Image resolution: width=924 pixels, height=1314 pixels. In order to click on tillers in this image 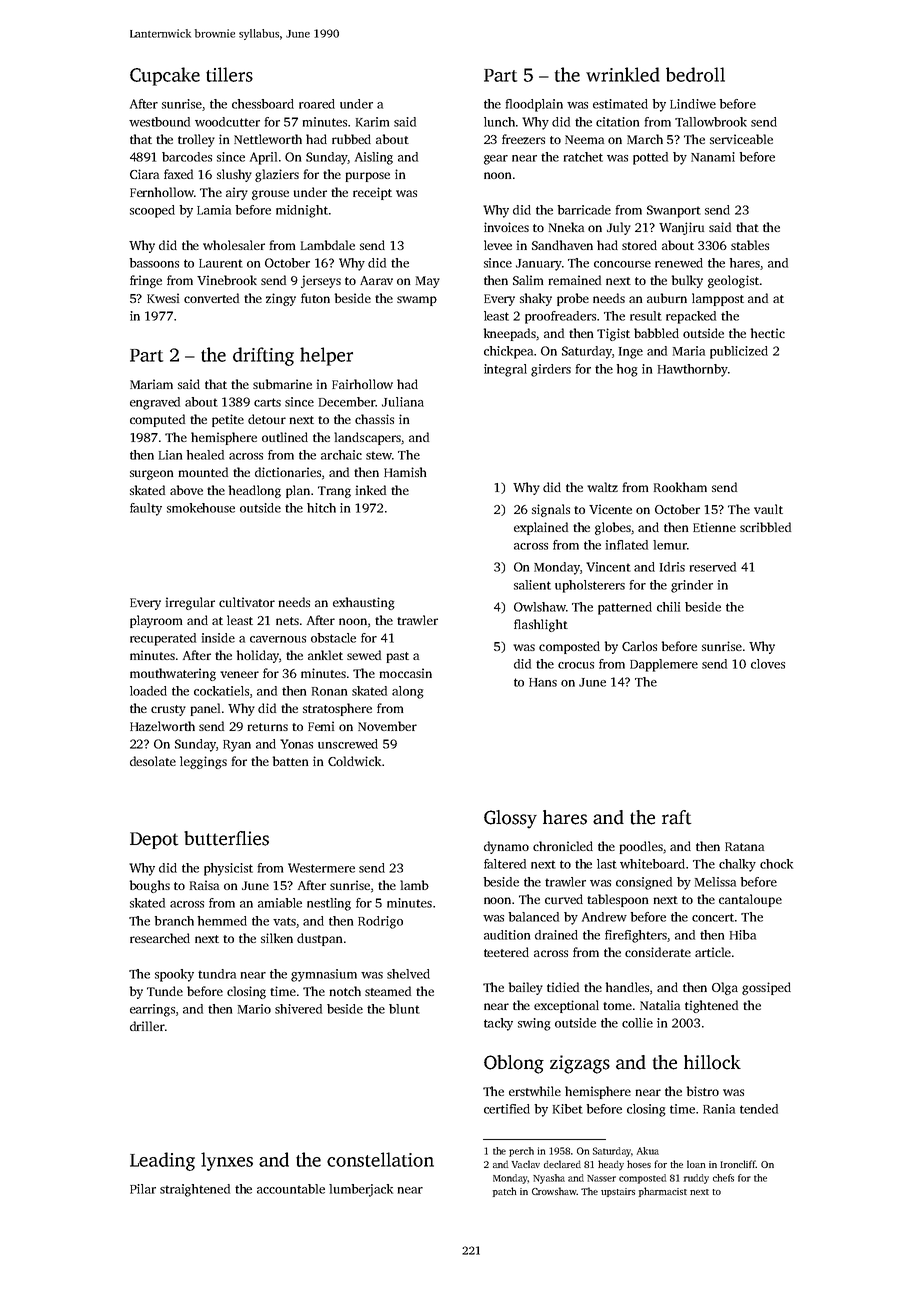, I will do `click(229, 74)`.
